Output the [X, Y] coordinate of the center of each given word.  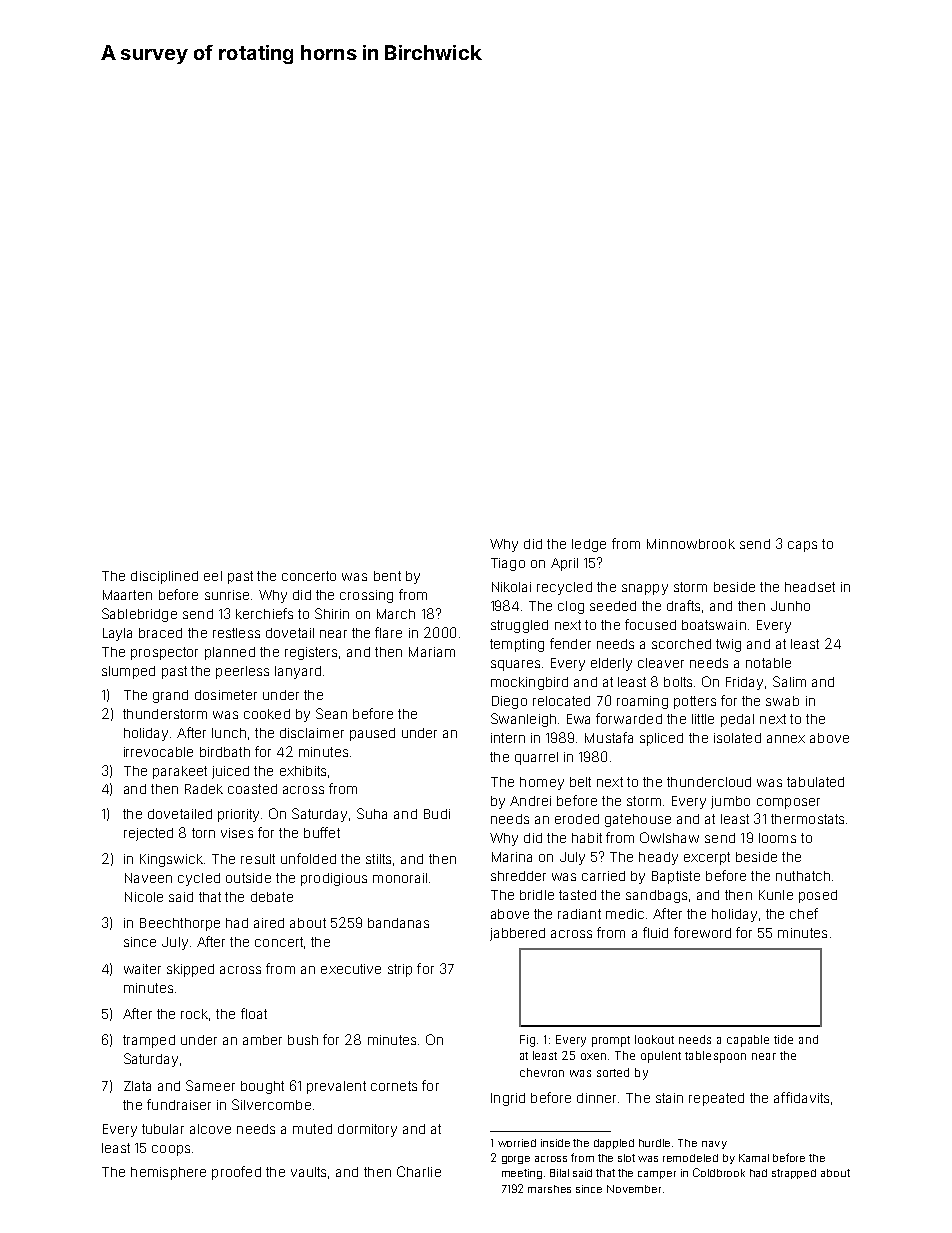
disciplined [164, 577]
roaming [642, 702]
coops [171, 1150]
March [396, 614]
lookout [654, 1039]
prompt [611, 1041]
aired [269, 923]
